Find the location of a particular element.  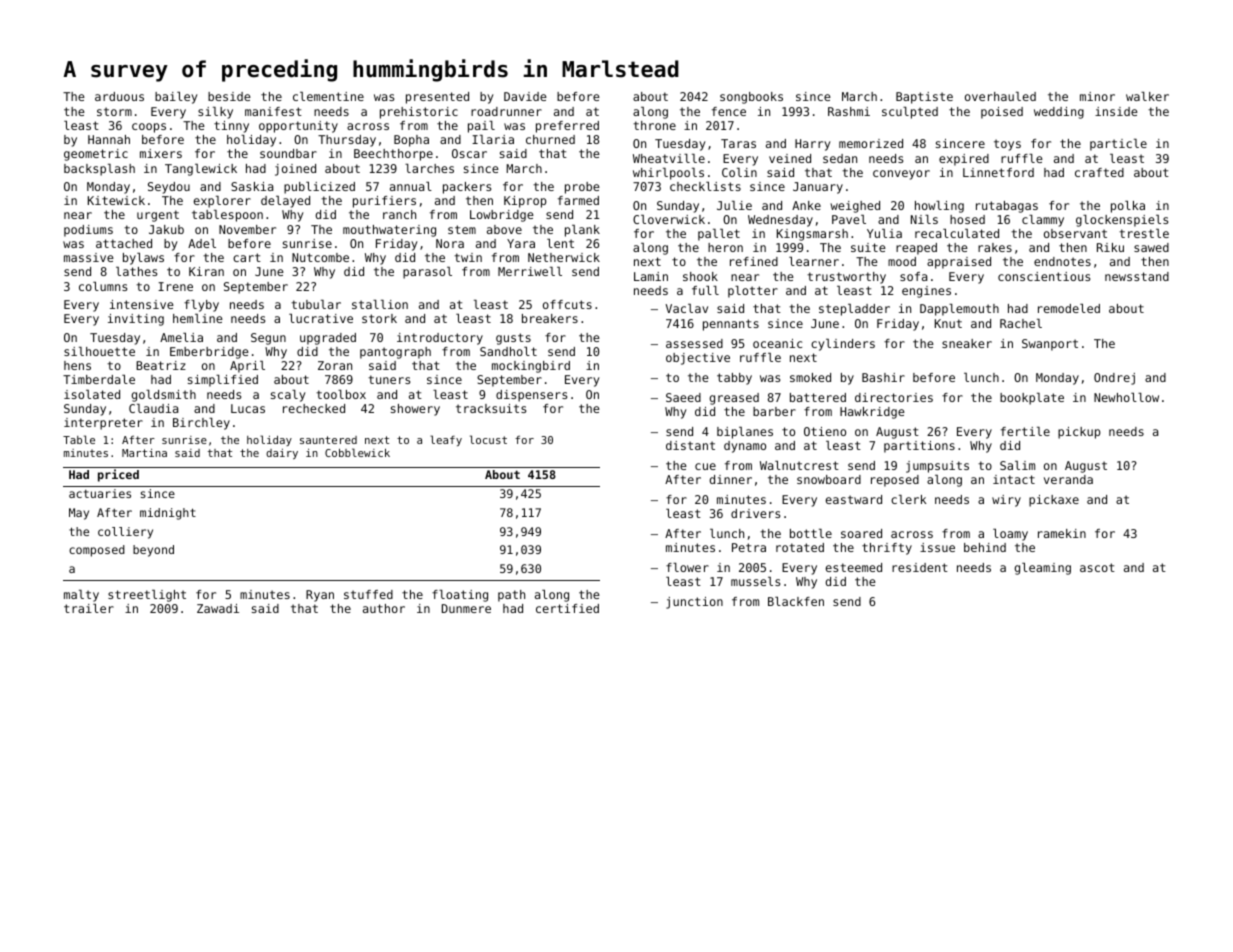

Dunmere is located at coordinates (466, 608).
